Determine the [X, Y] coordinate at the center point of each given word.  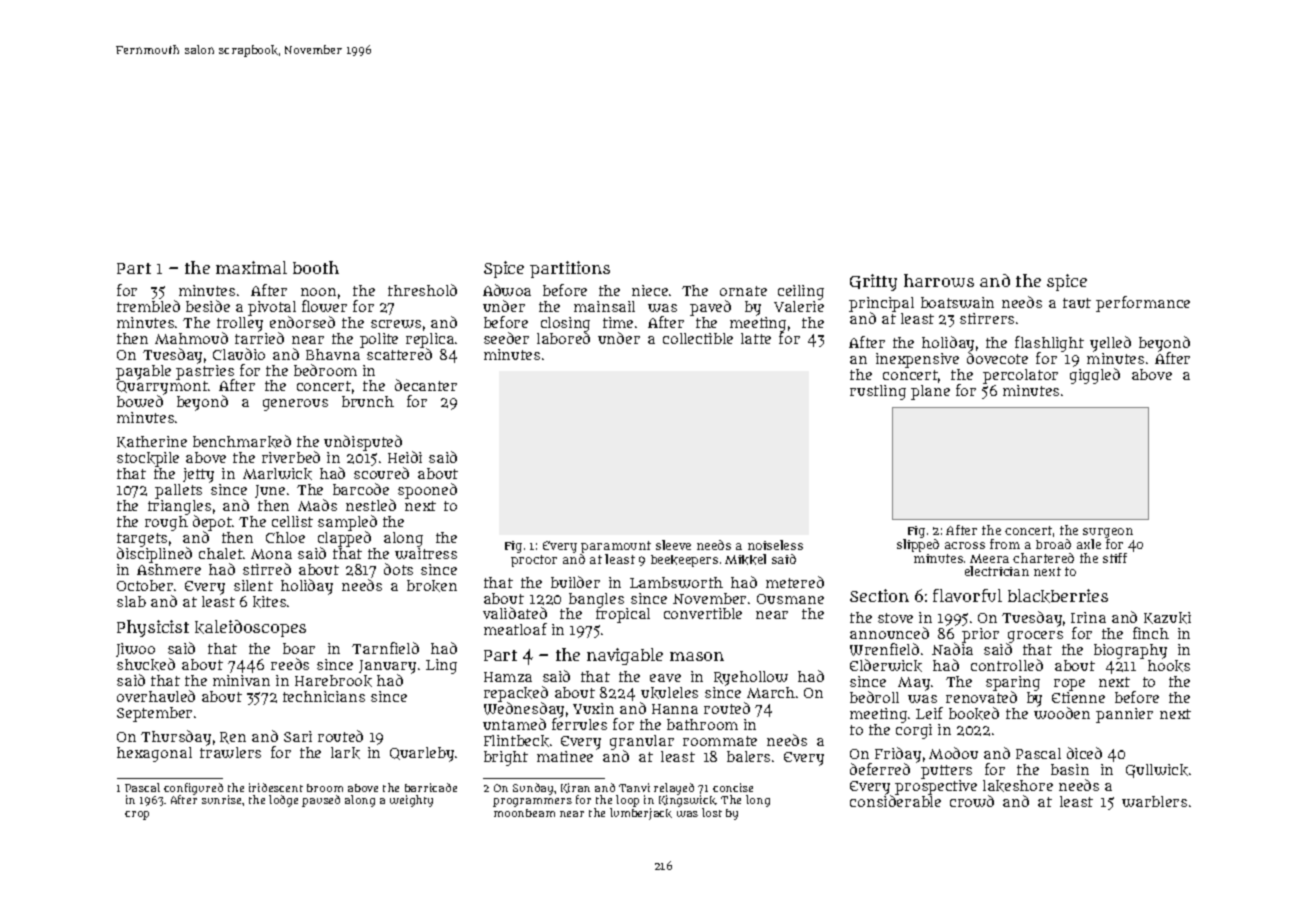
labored [563, 338]
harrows [939, 280]
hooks [1169, 666]
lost [712, 812]
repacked [516, 694]
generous [295, 405]
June [270, 491]
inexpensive [917, 360]
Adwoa [507, 290]
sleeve [673, 545]
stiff [1115, 558]
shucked [146, 664]
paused [321, 801]
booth [316, 267]
